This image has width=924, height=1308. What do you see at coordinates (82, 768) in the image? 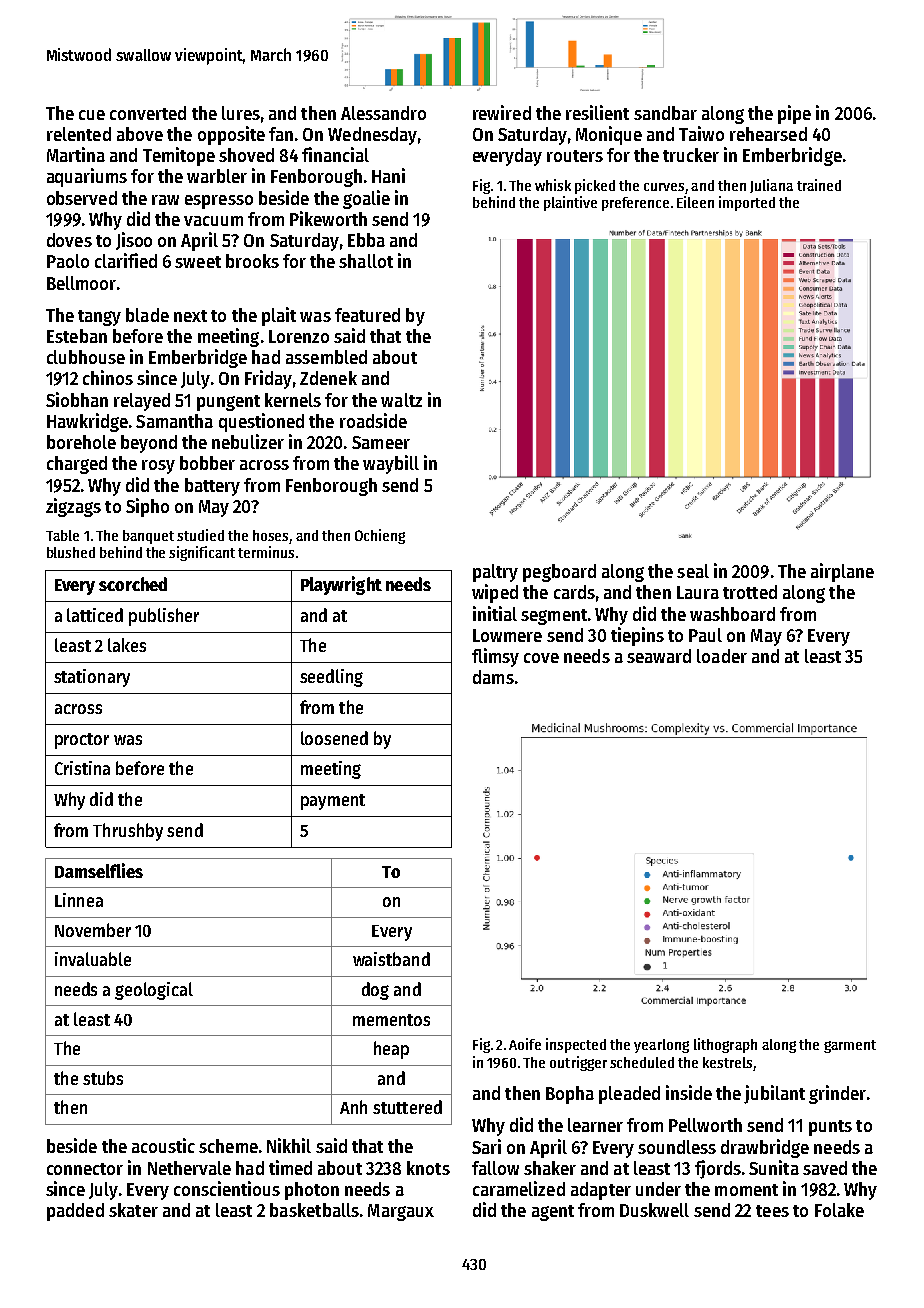
I see `Cristina` at bounding box center [82, 768].
